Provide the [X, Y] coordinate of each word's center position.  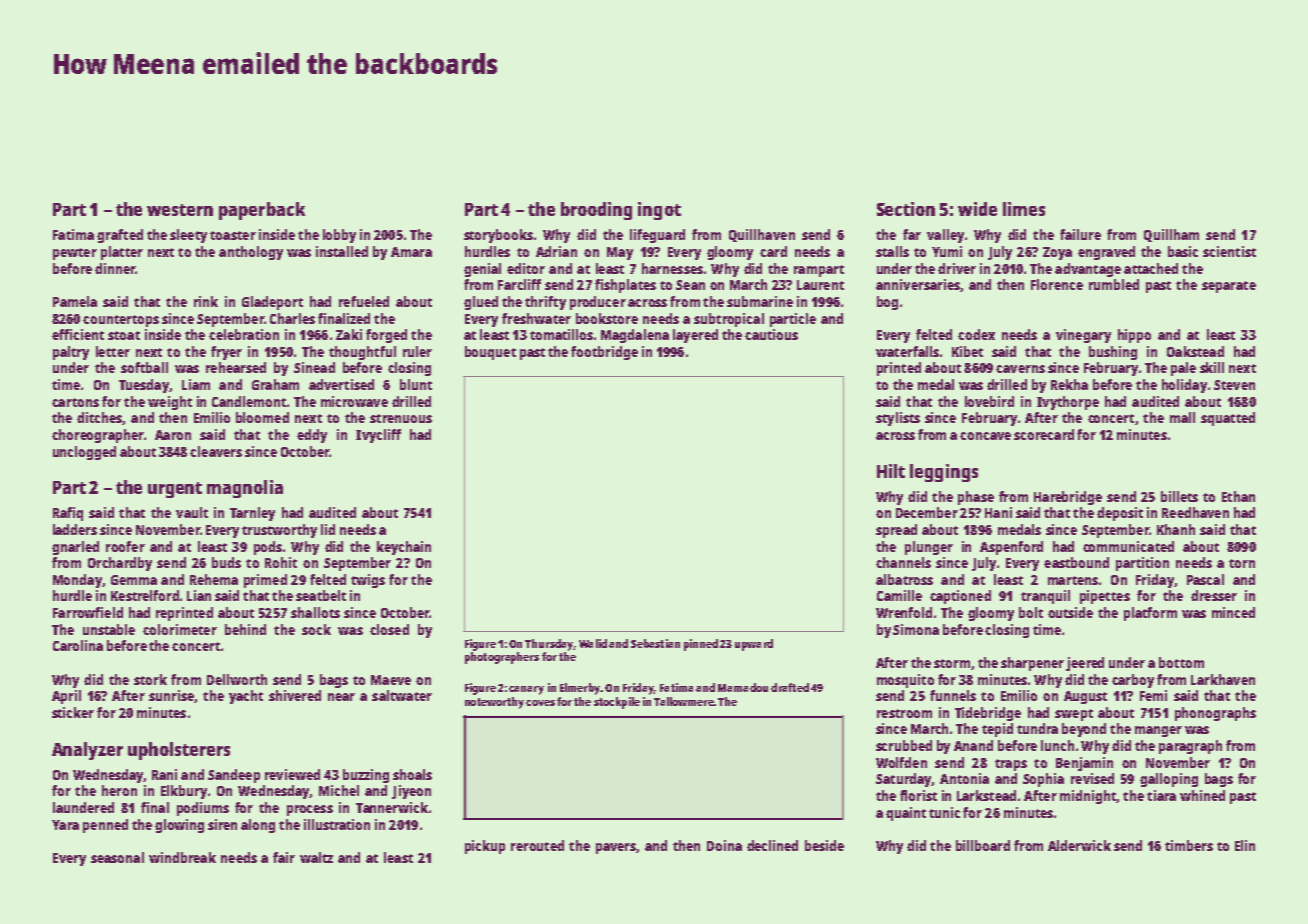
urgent [175, 490]
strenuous [401, 418]
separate [1229, 287]
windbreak [182, 857]
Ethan [1238, 496]
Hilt [891, 471]
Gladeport [272, 303]
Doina [724, 845]
